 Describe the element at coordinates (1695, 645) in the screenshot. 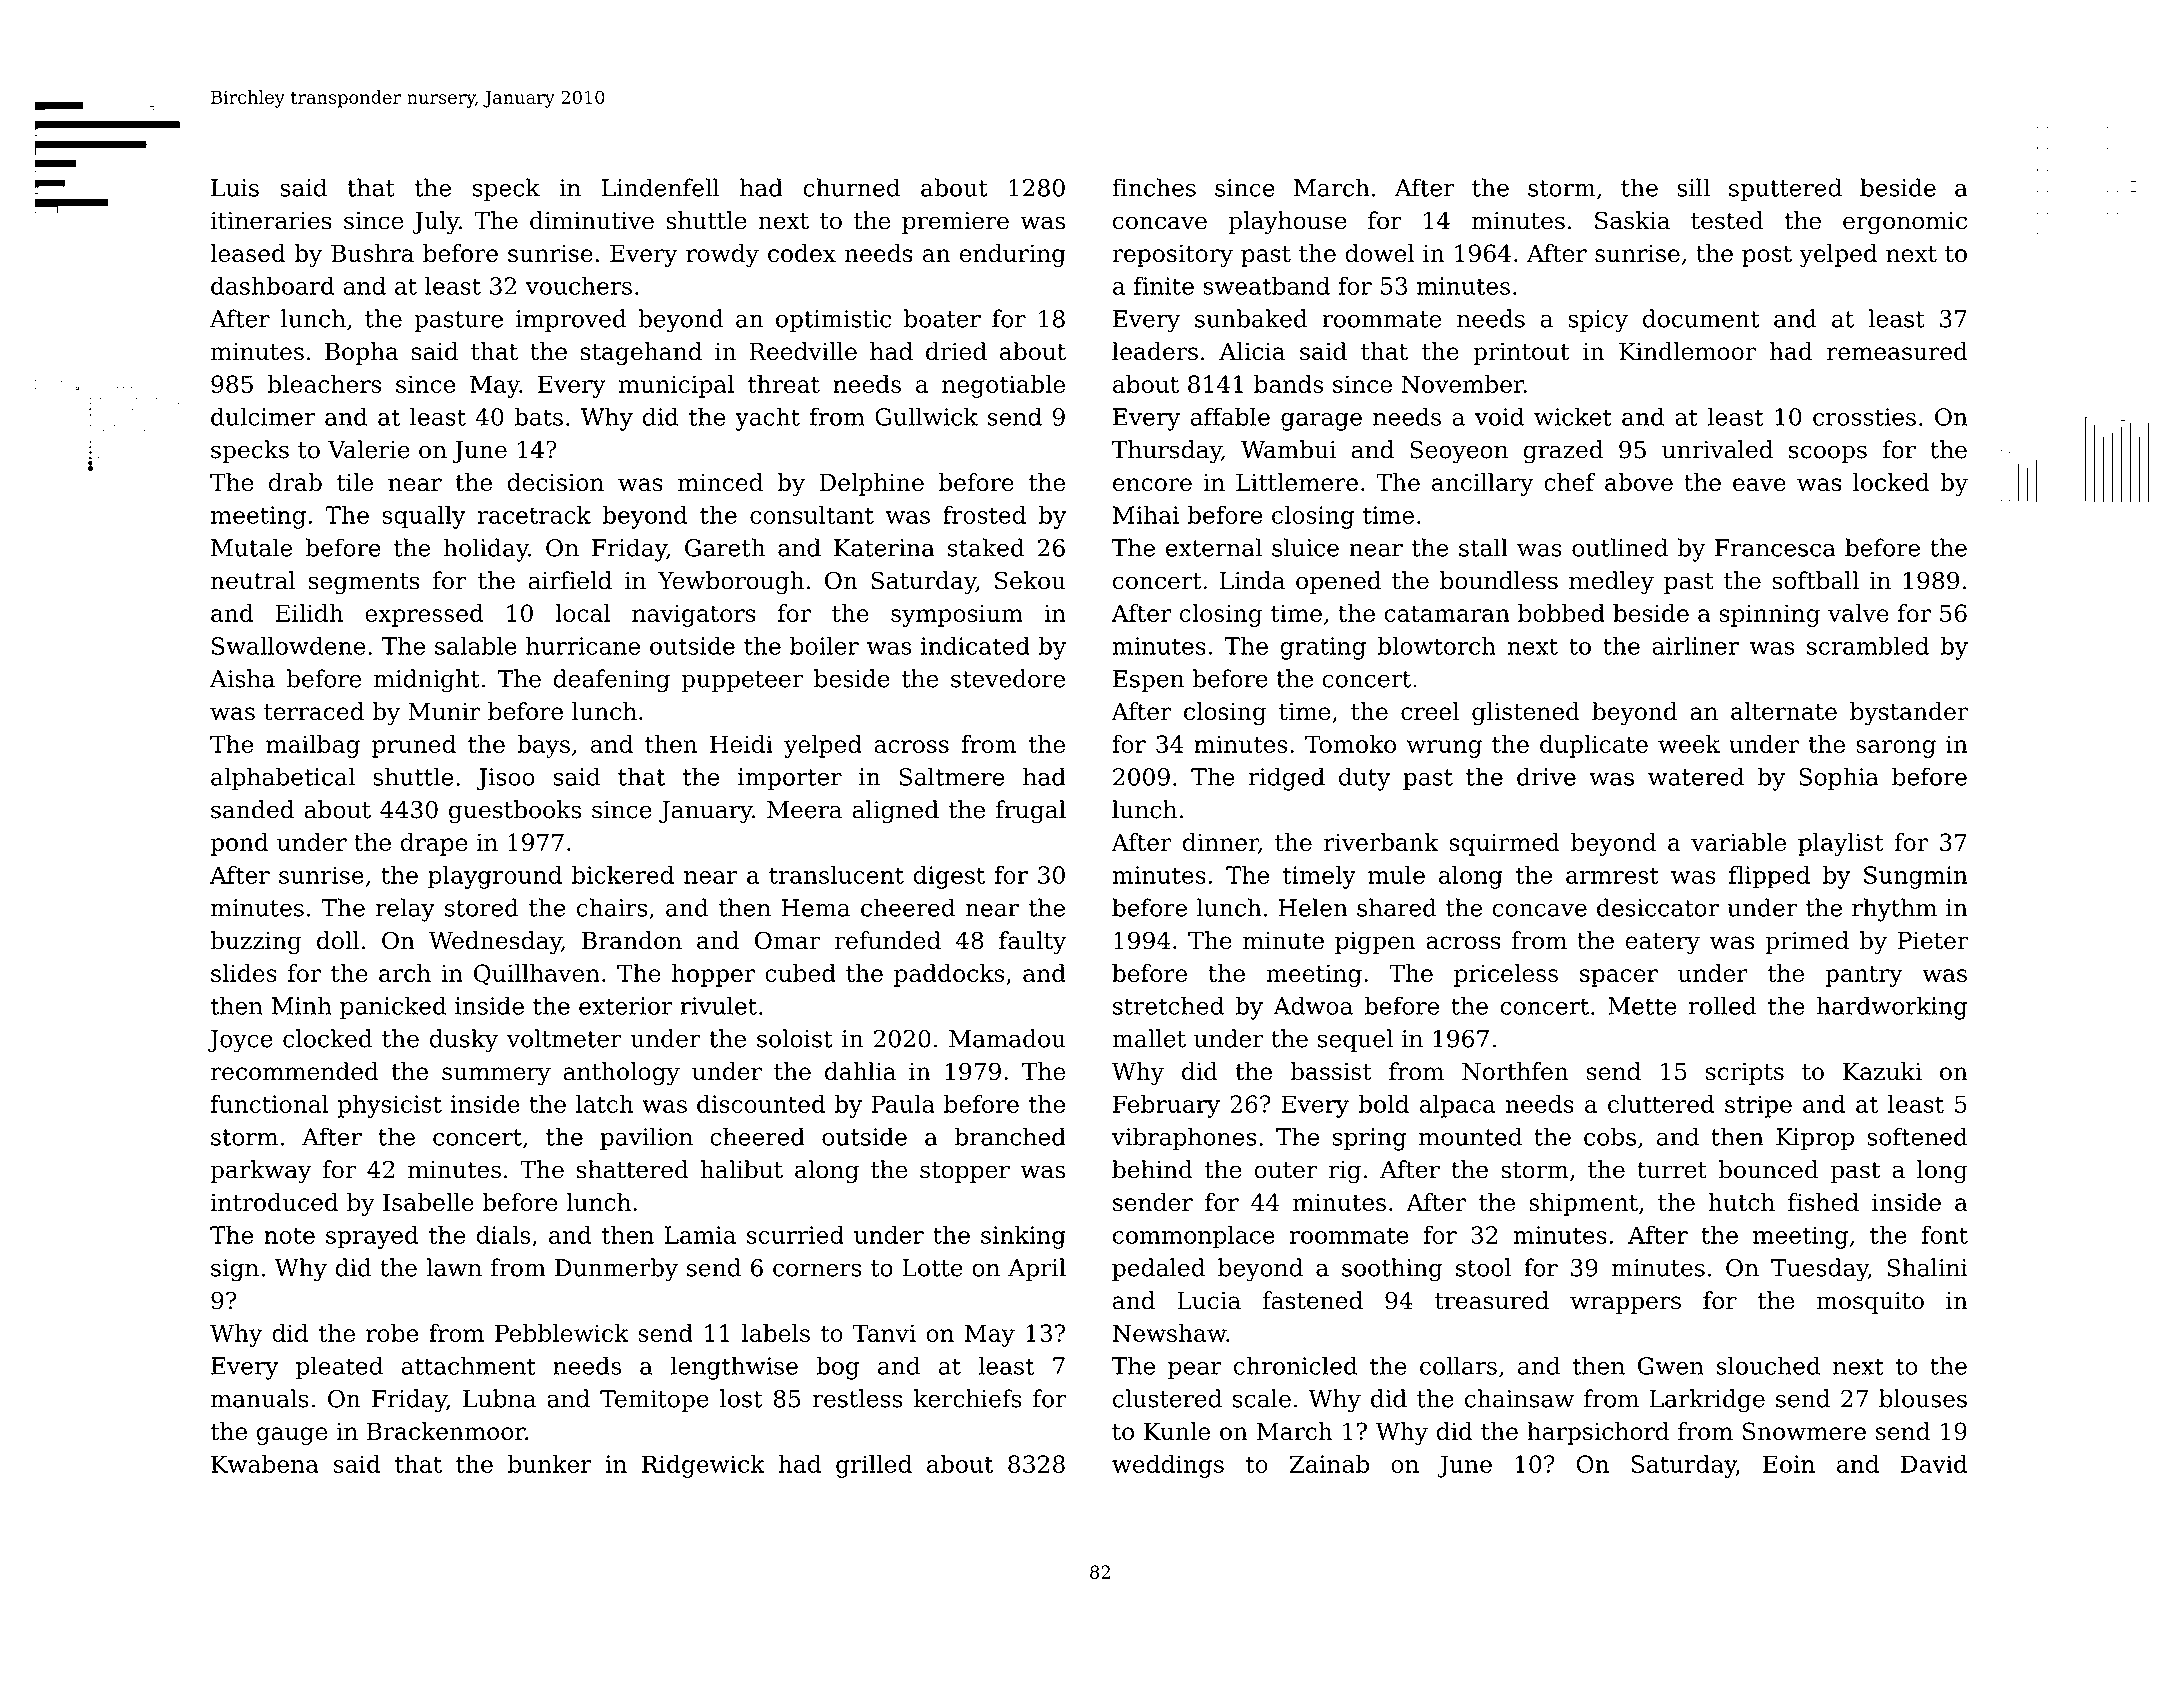

I see `airliner` at that location.
